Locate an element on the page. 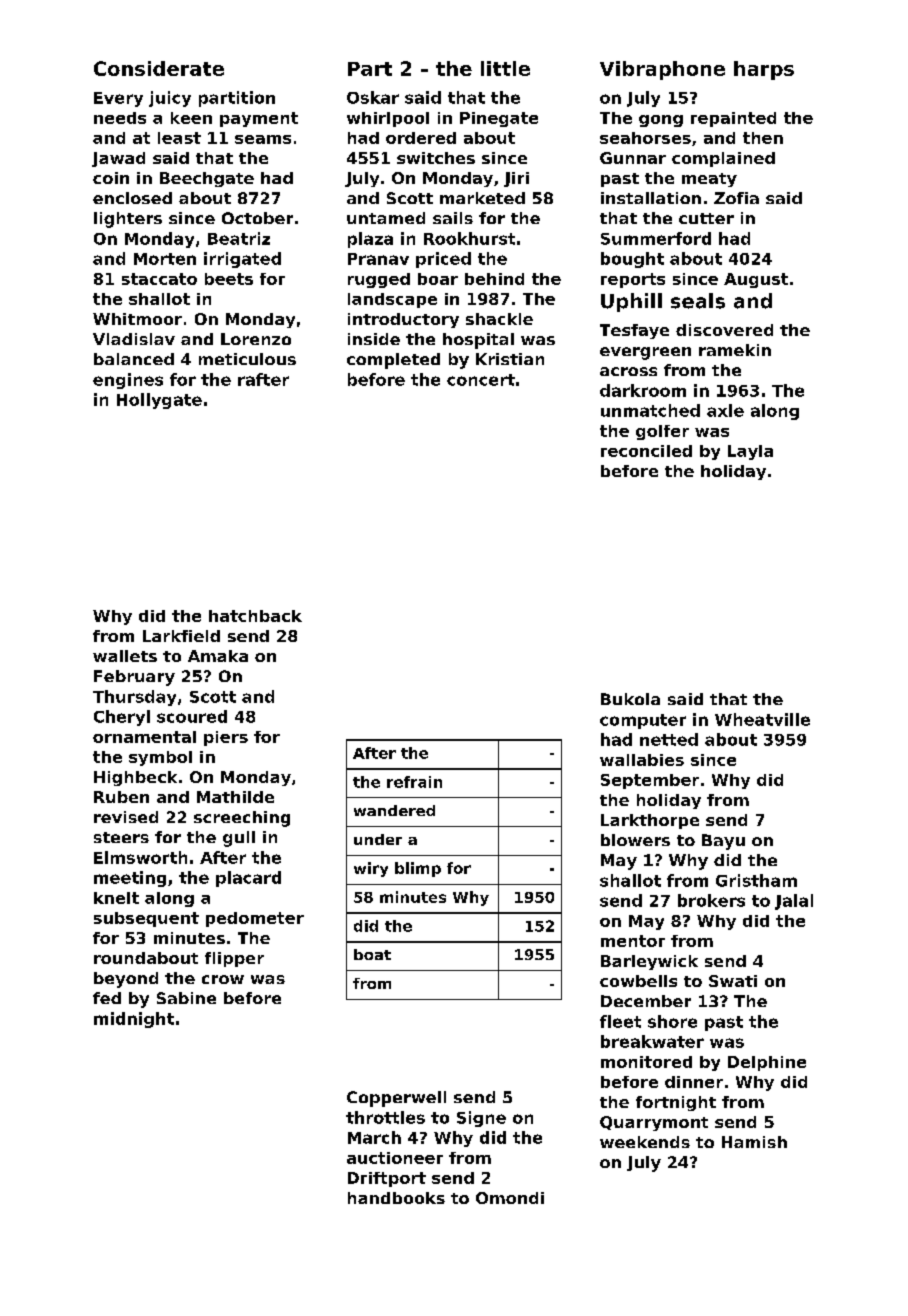  Jawad is located at coordinates (118, 159).
